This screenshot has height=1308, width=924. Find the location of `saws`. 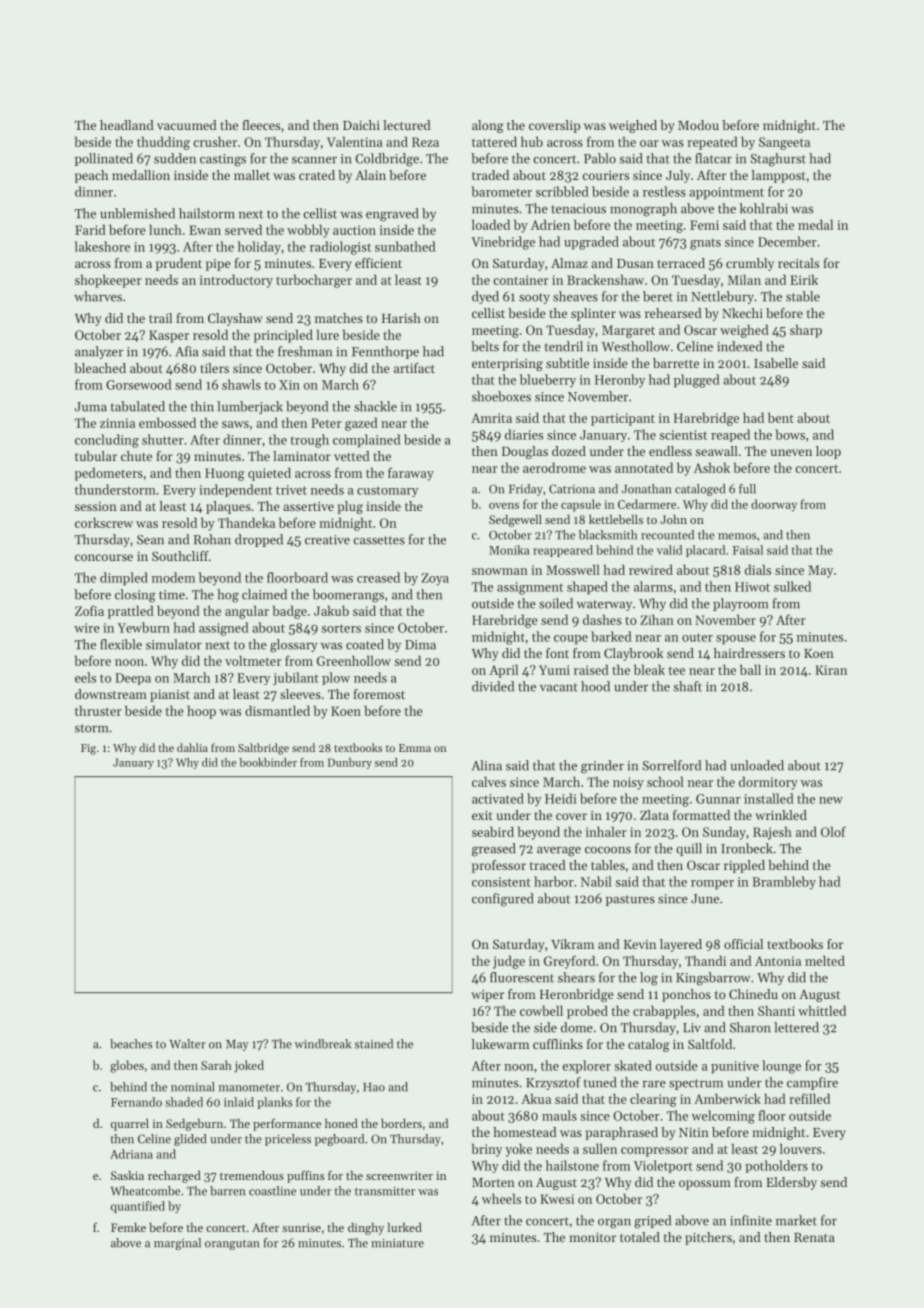

saws is located at coordinates (235, 424).
